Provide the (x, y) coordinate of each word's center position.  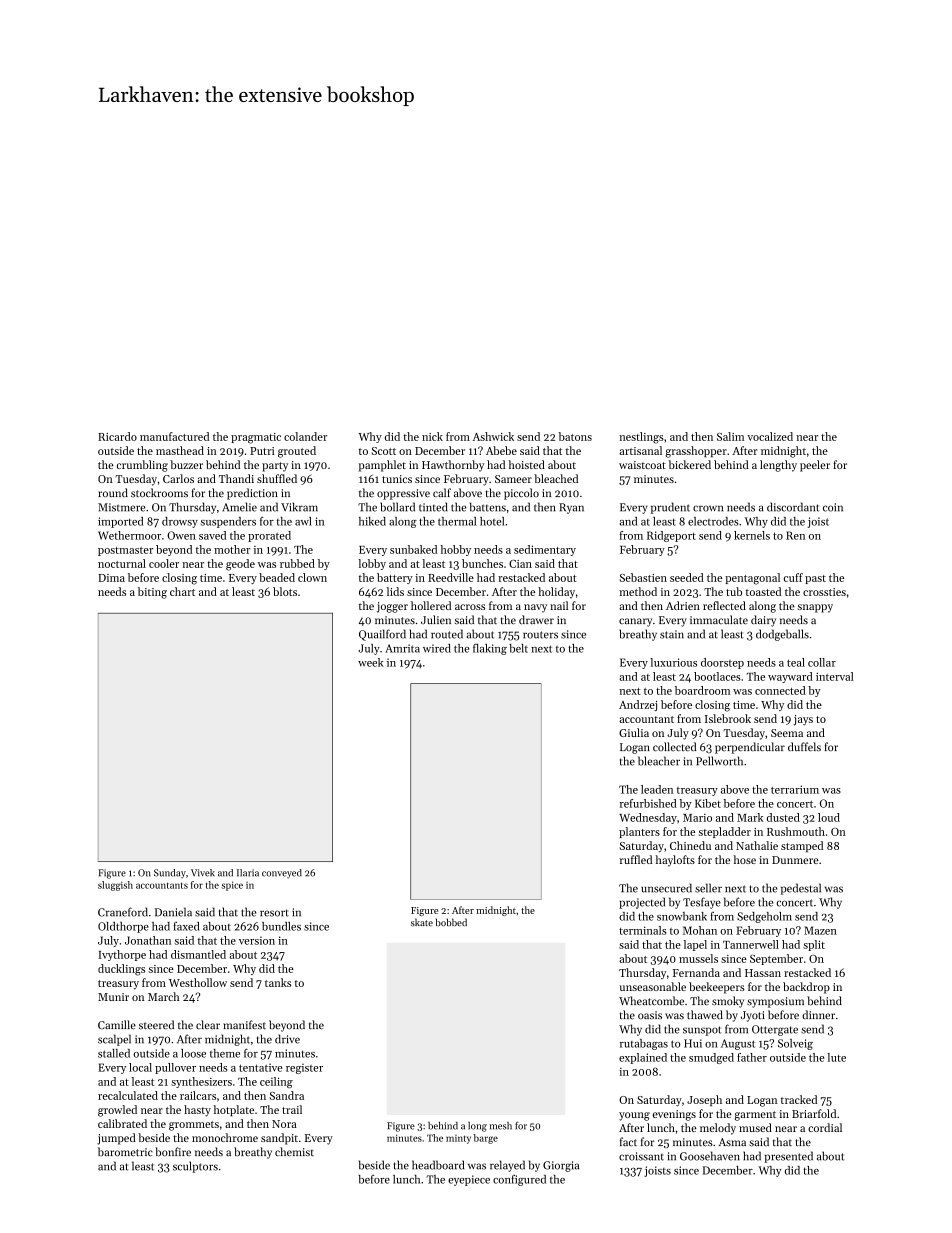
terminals (642, 930)
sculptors (195, 1167)
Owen (181, 535)
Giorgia (561, 1166)
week (371, 662)
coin (833, 507)
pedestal (801, 889)
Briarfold (814, 1113)
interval (834, 676)
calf (442, 492)
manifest (244, 1024)
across (470, 607)
